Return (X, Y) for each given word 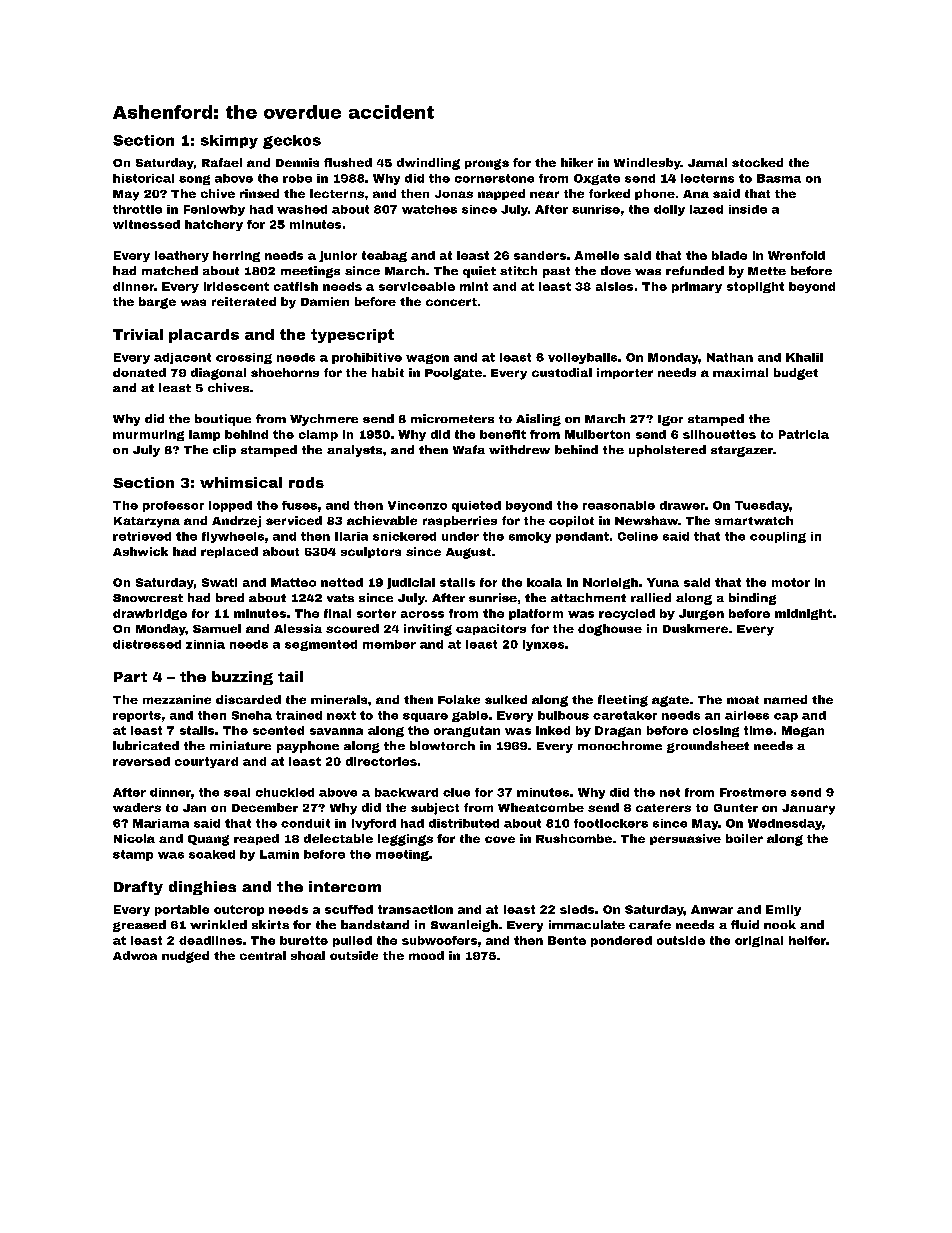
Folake (459, 699)
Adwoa (135, 955)
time (758, 730)
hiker (577, 162)
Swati (219, 582)
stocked (757, 162)
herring (236, 256)
